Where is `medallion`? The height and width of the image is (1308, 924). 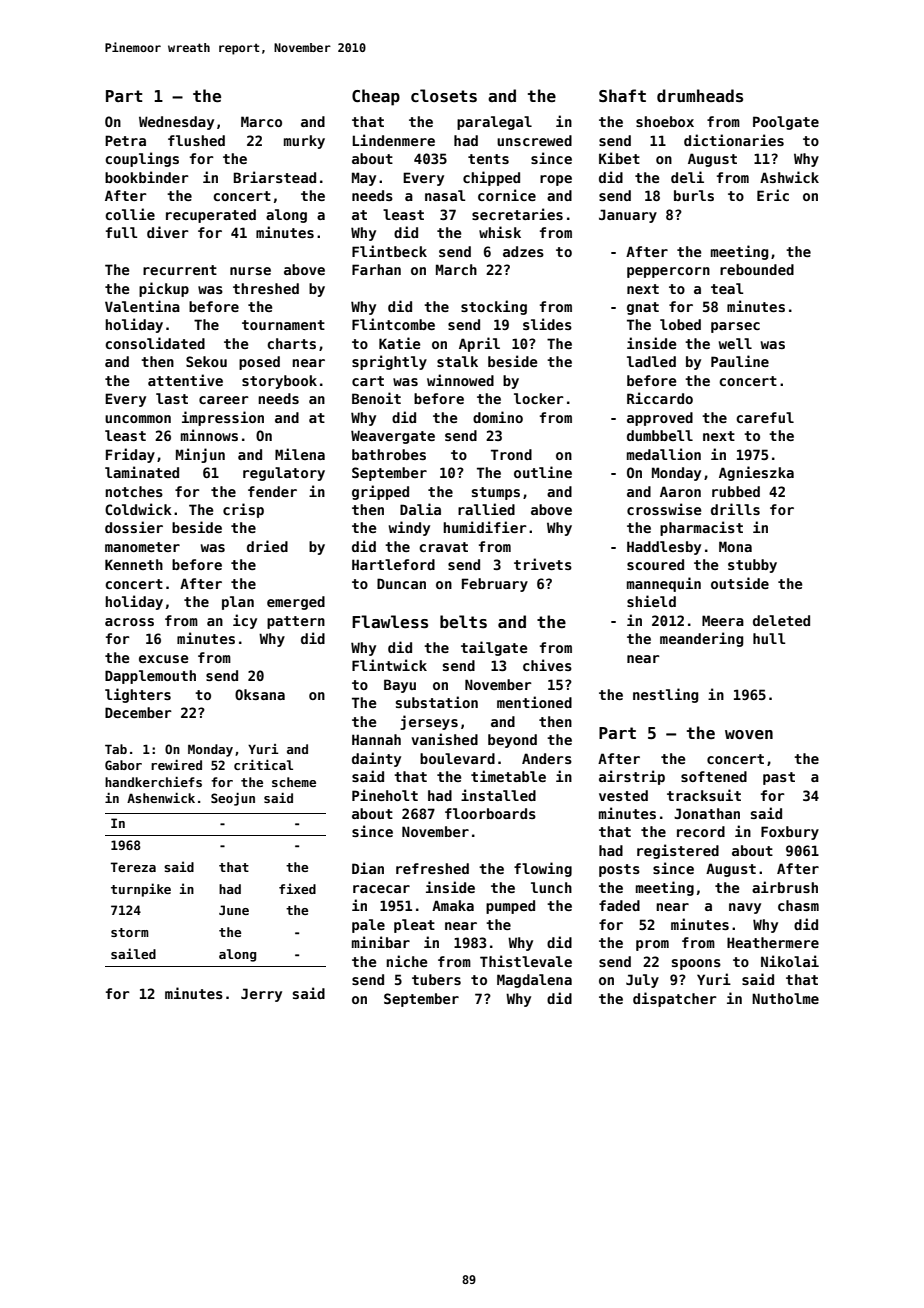 medallion is located at coordinates (664, 454).
